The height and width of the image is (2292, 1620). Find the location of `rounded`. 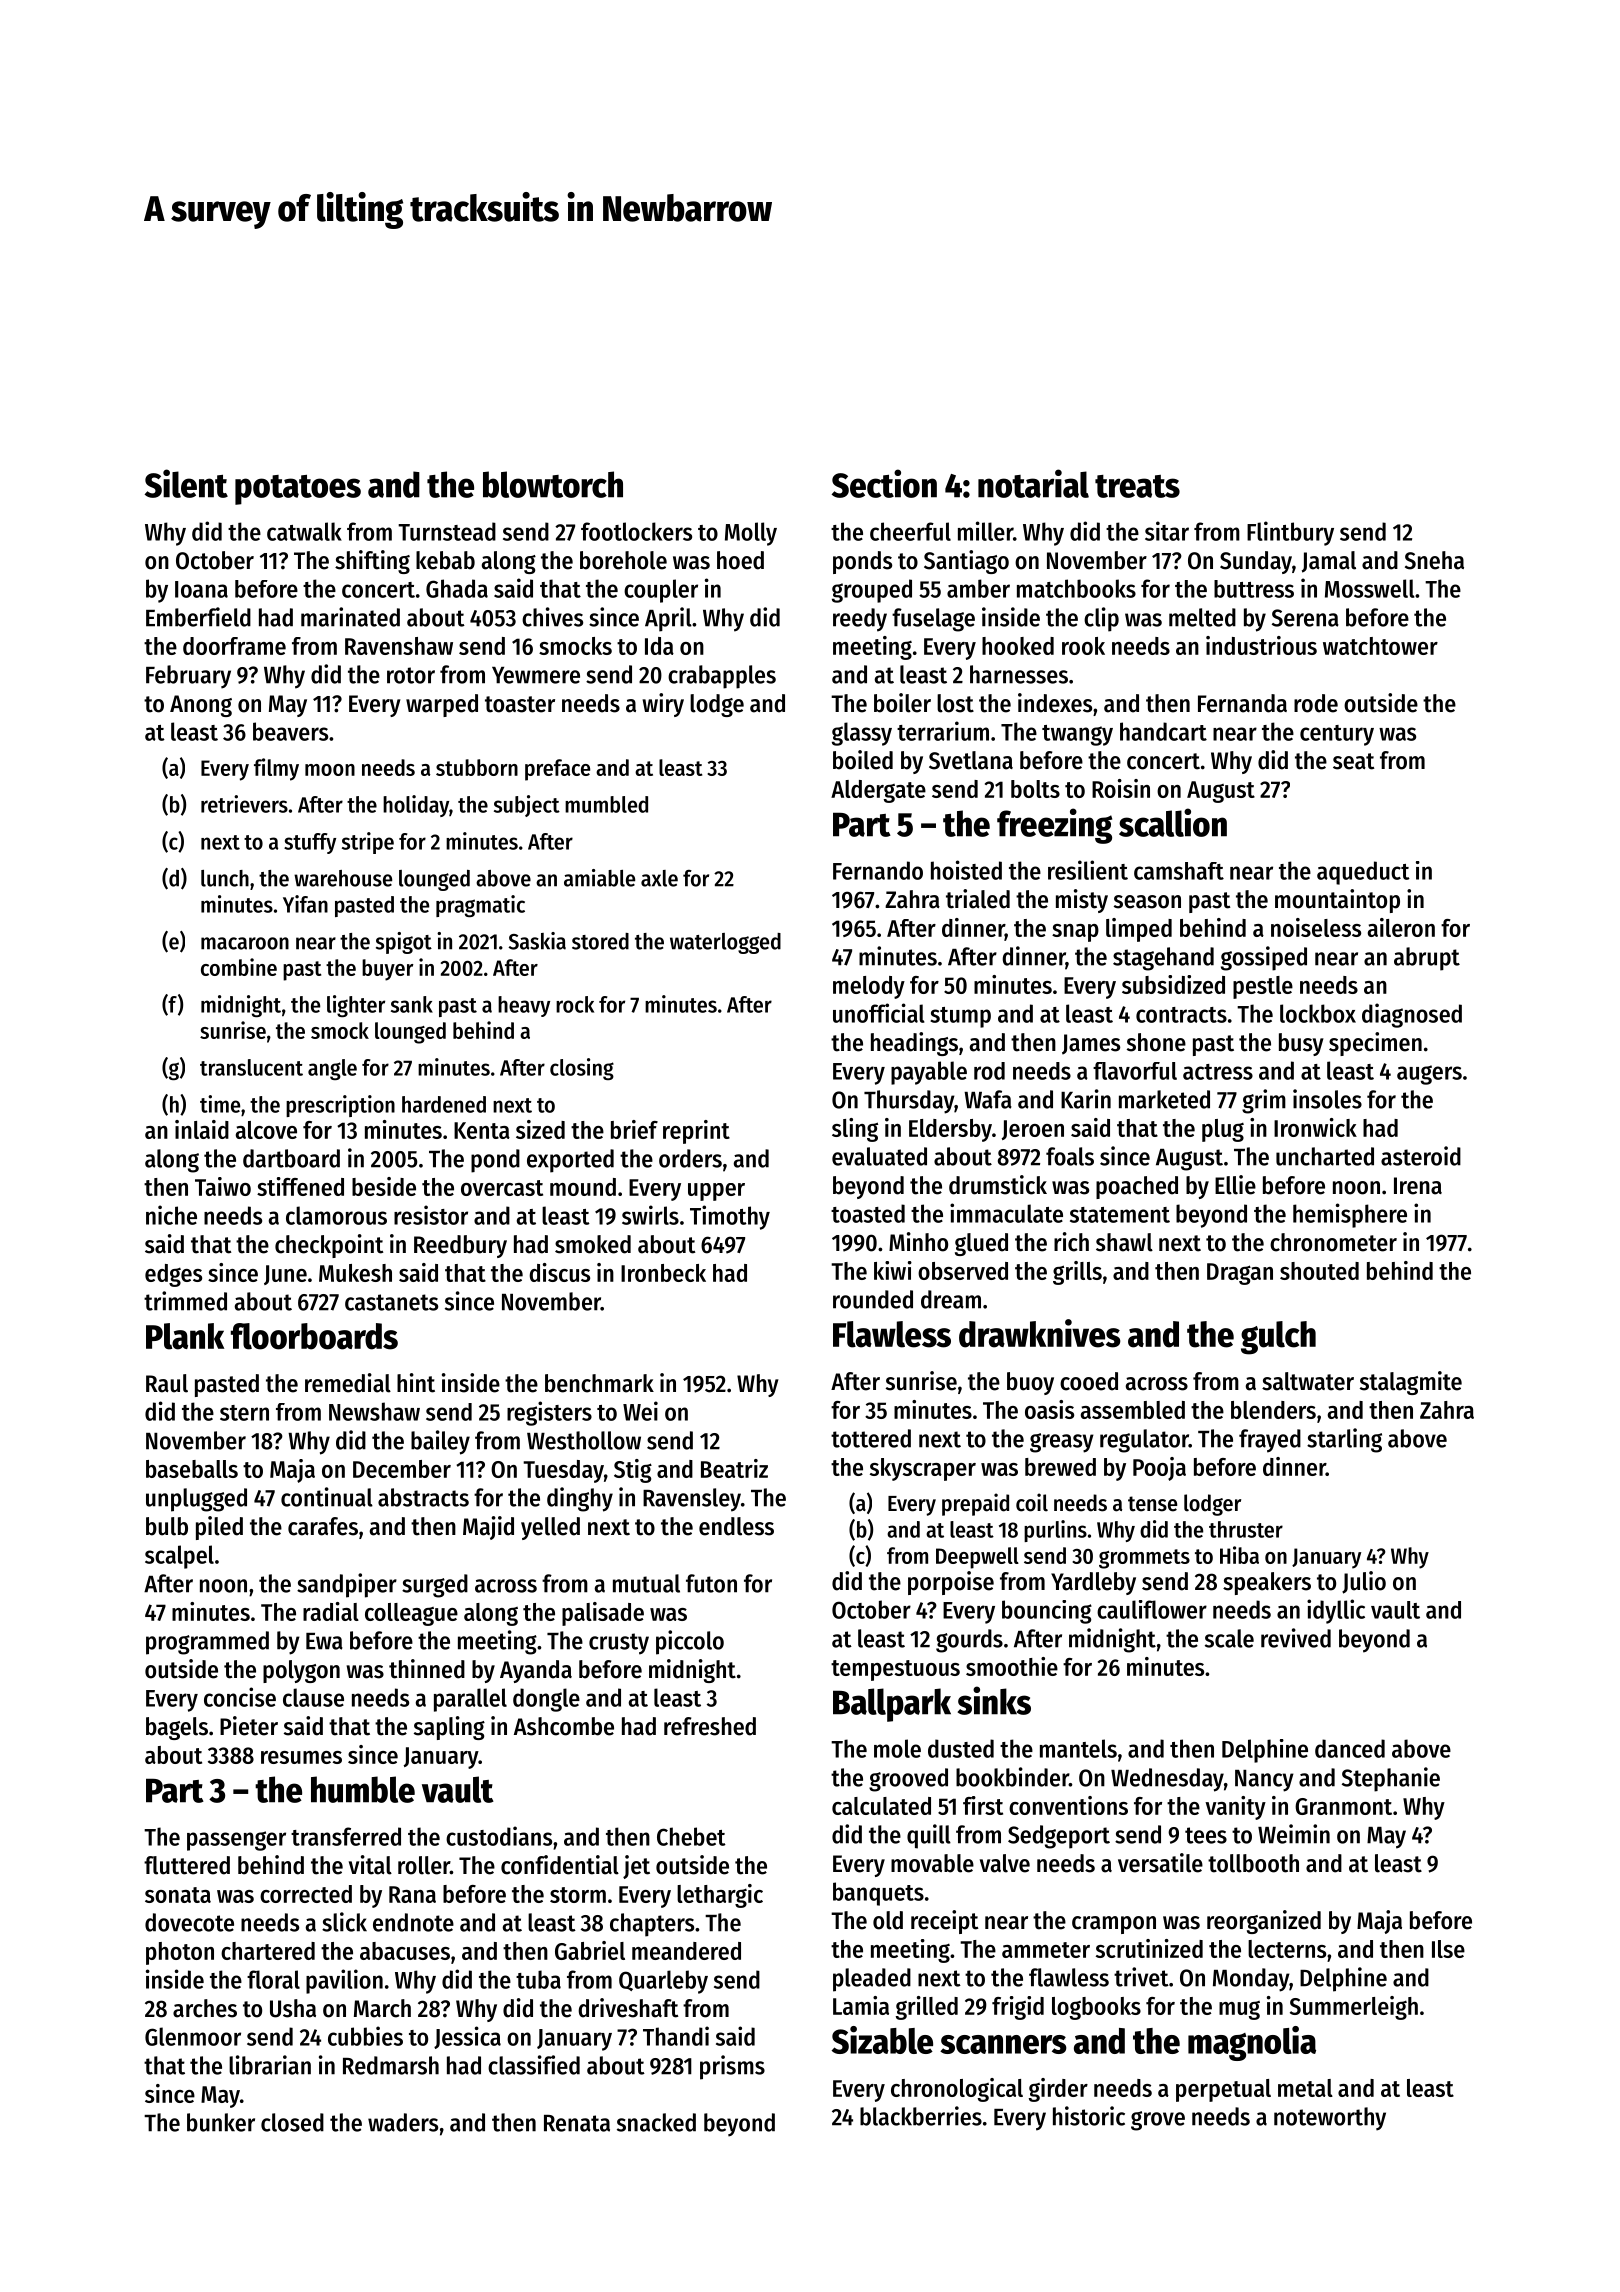

rounded is located at coordinates (873, 1299).
